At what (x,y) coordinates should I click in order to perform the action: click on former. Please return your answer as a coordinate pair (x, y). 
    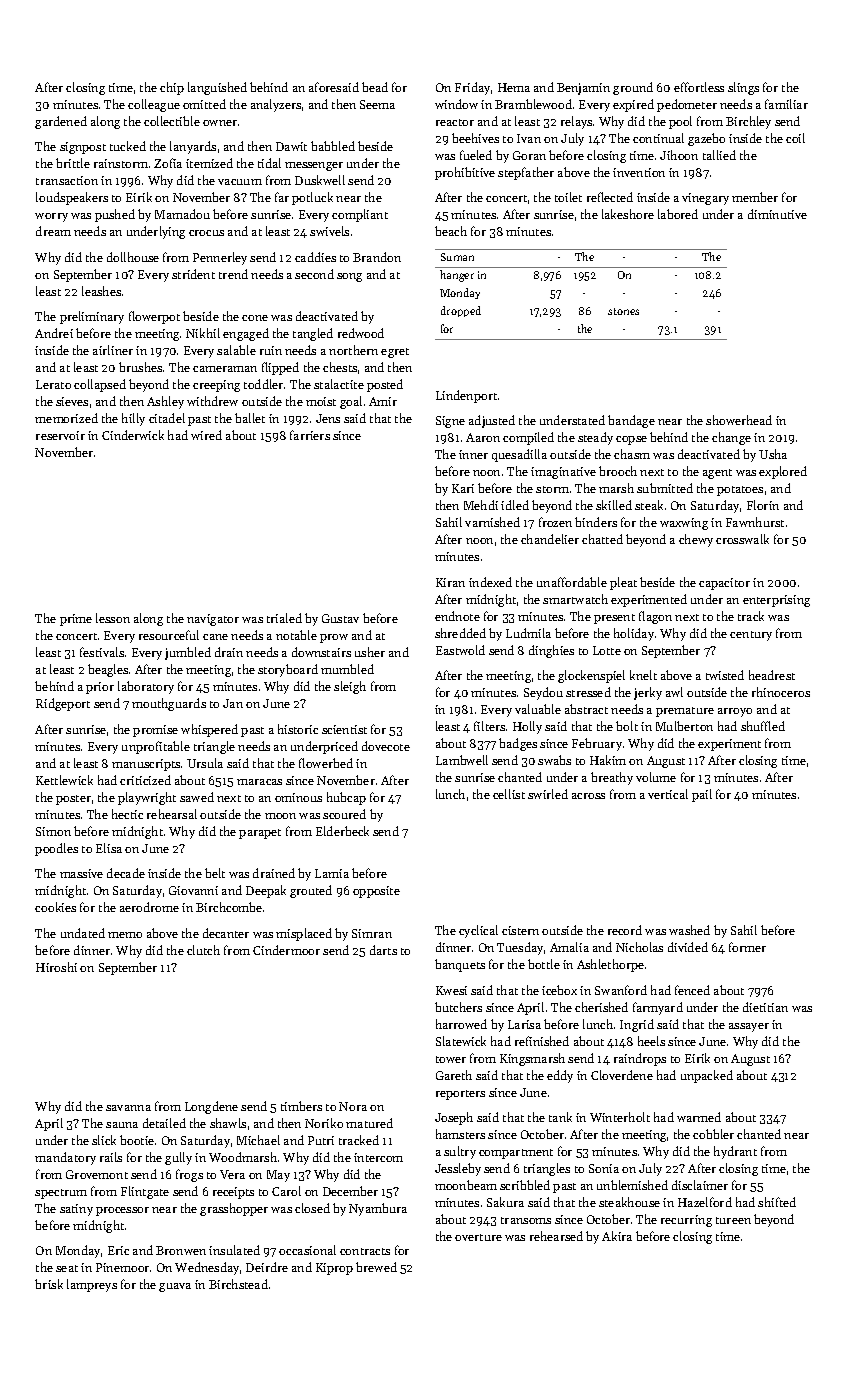
    Looking at the image, I should click on (747, 947).
